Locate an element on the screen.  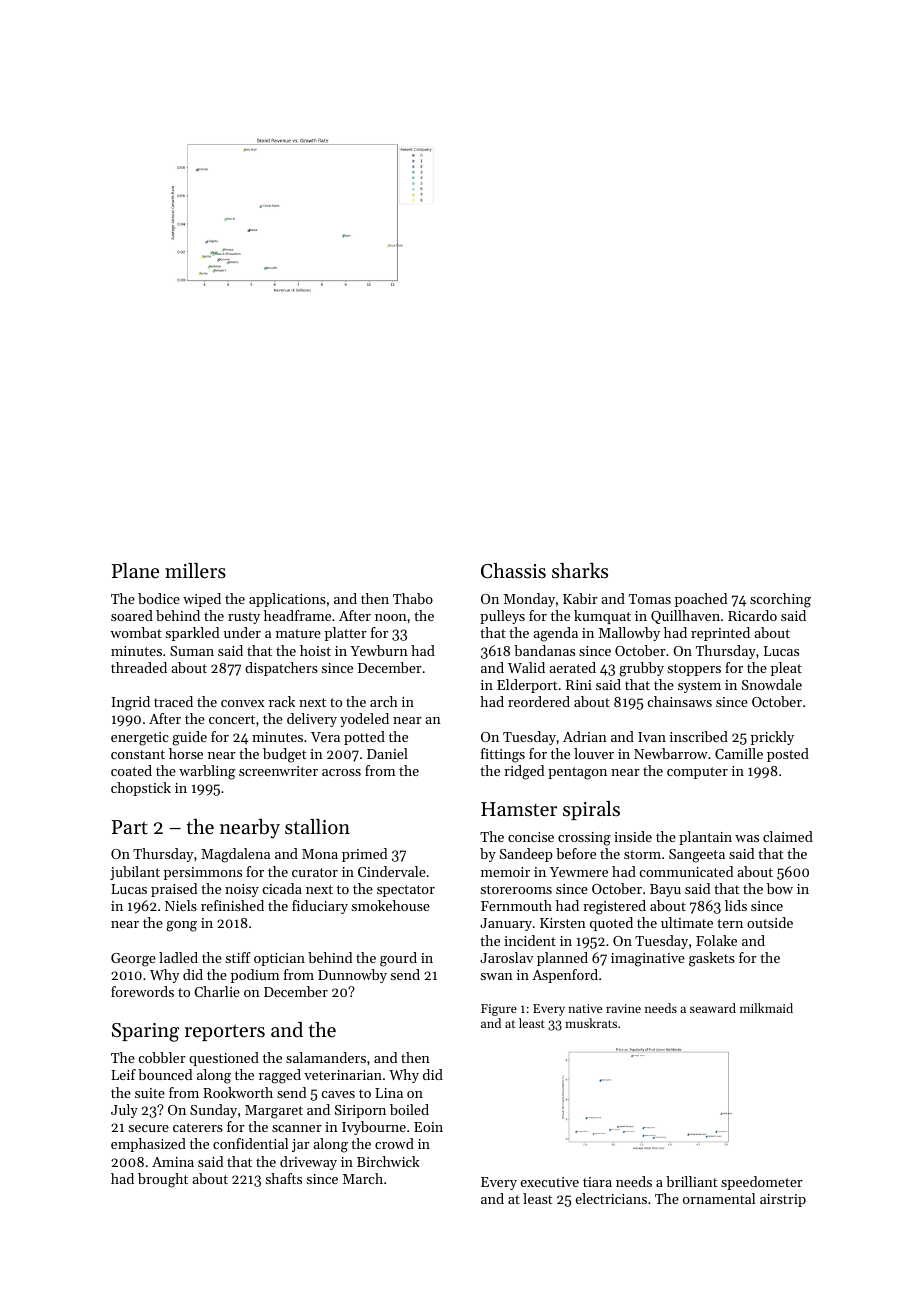
speedometer is located at coordinates (762, 1183).
